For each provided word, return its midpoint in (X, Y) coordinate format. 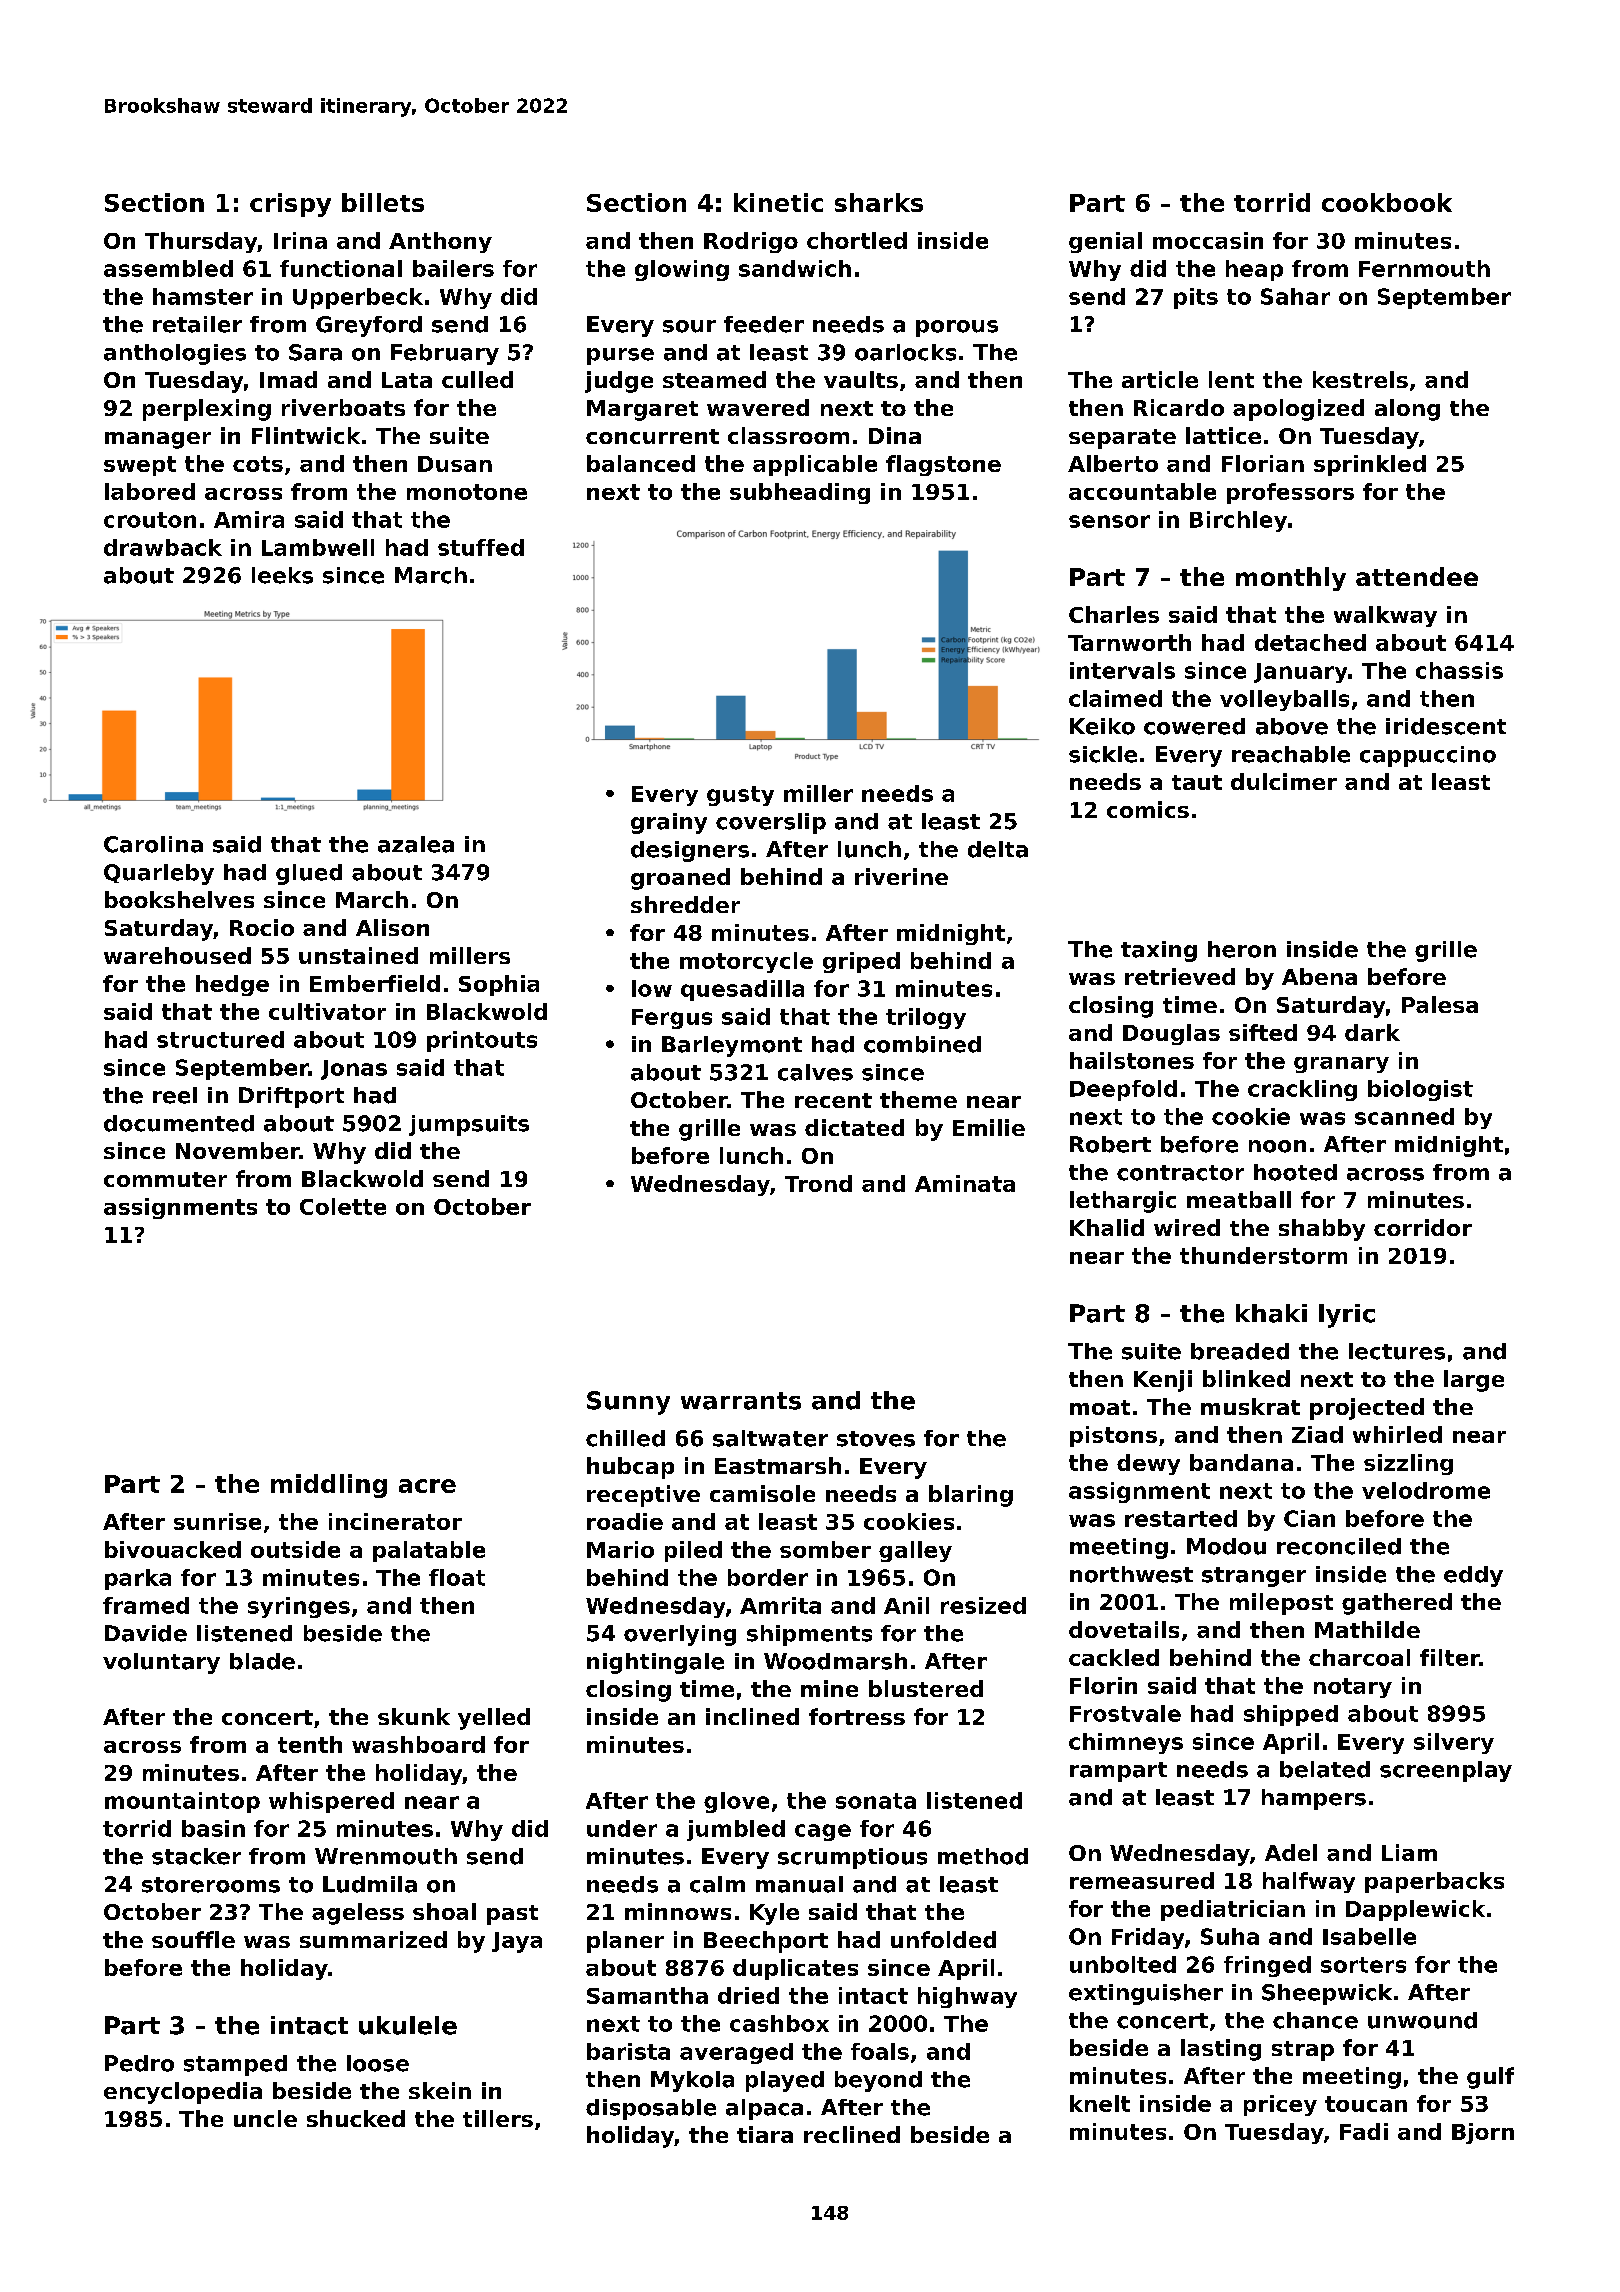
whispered (331, 1802)
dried (748, 1995)
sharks (879, 202)
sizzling (1408, 1464)
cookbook (1387, 202)
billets (383, 202)
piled (693, 1551)
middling (329, 1486)
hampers (1314, 1799)
